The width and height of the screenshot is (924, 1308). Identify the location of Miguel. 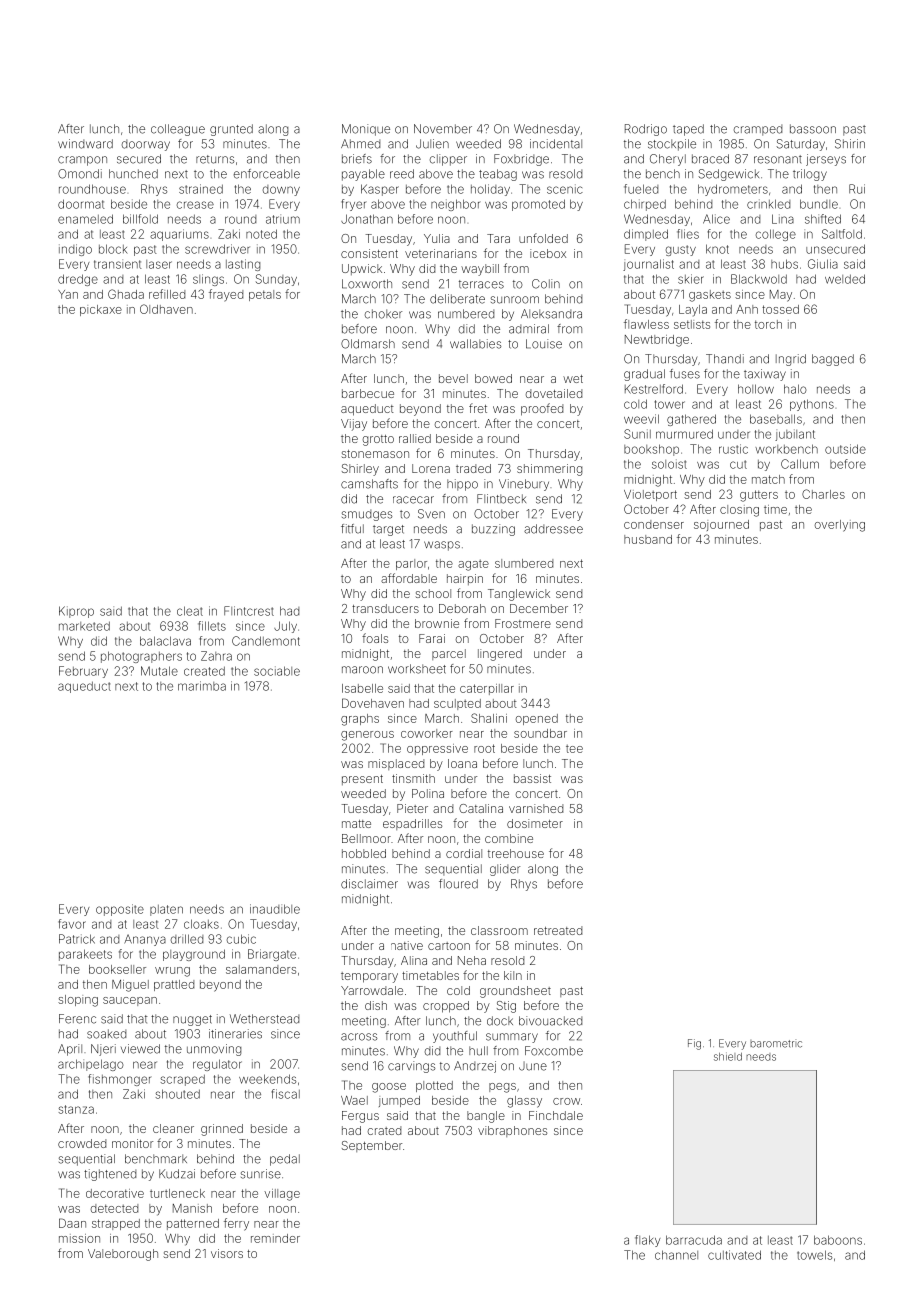
(130, 986).
